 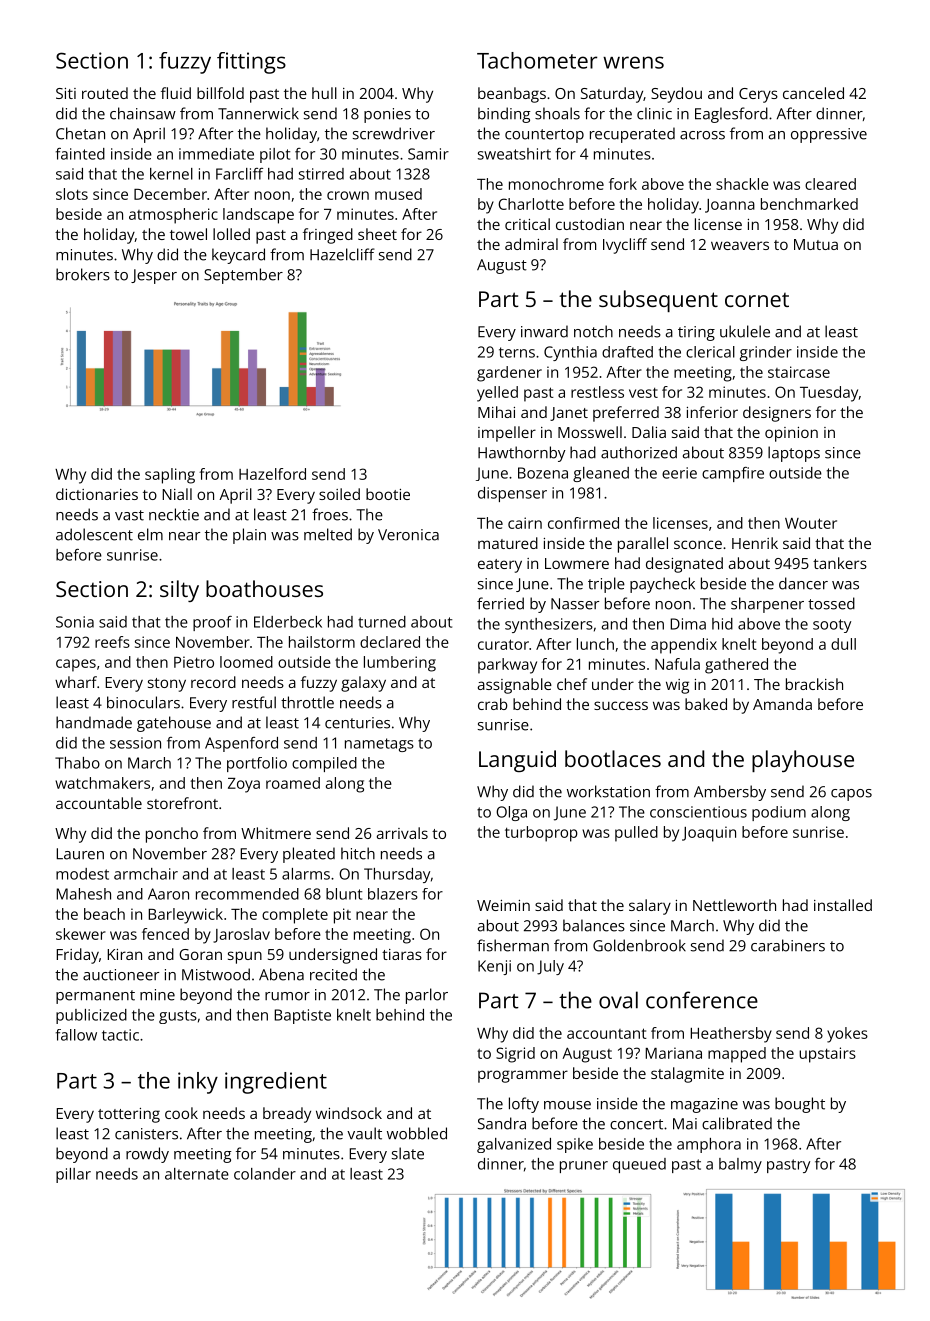 I want to click on ukulele, so click(x=745, y=331).
